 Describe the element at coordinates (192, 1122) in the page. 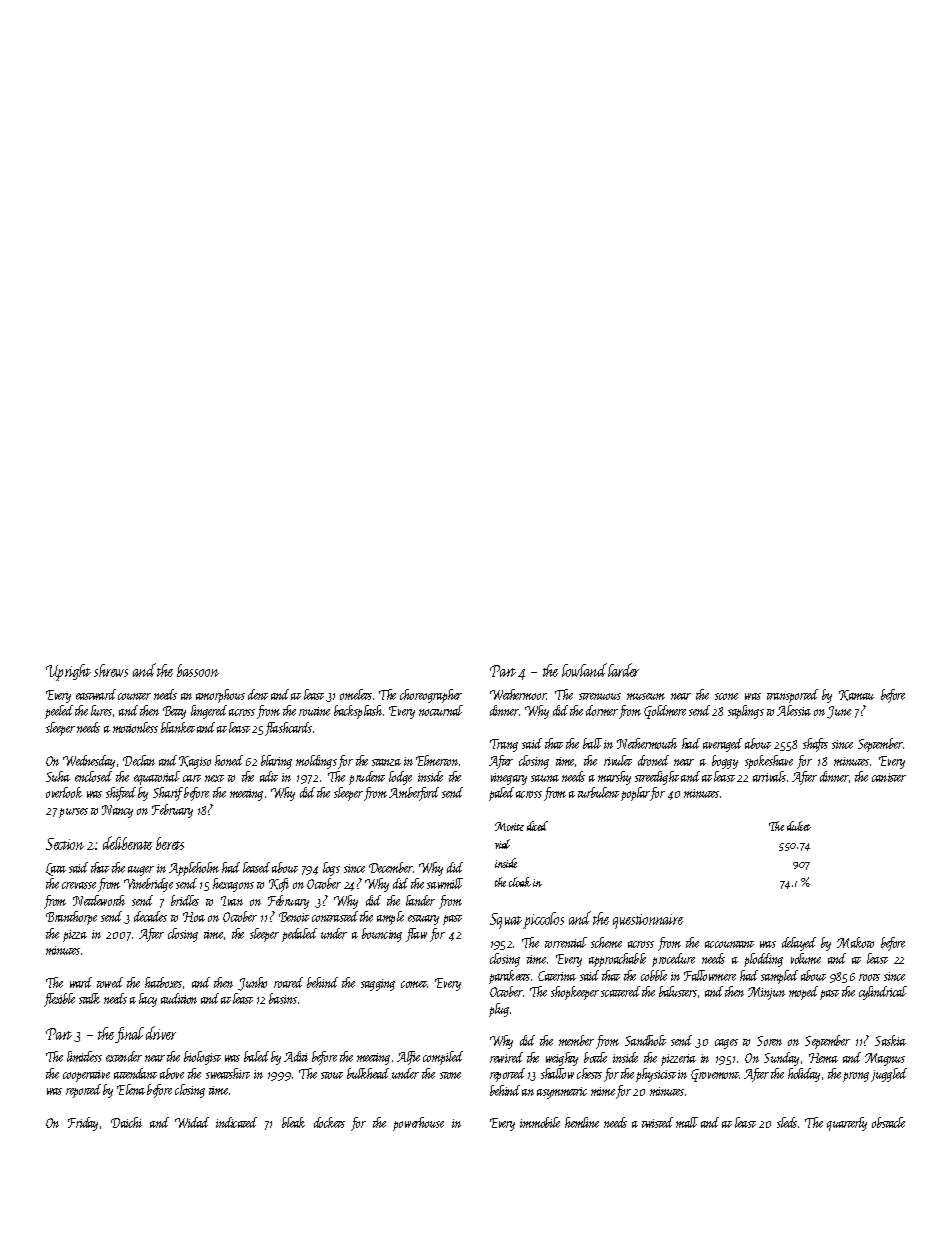

I see `Widad` at that location.
